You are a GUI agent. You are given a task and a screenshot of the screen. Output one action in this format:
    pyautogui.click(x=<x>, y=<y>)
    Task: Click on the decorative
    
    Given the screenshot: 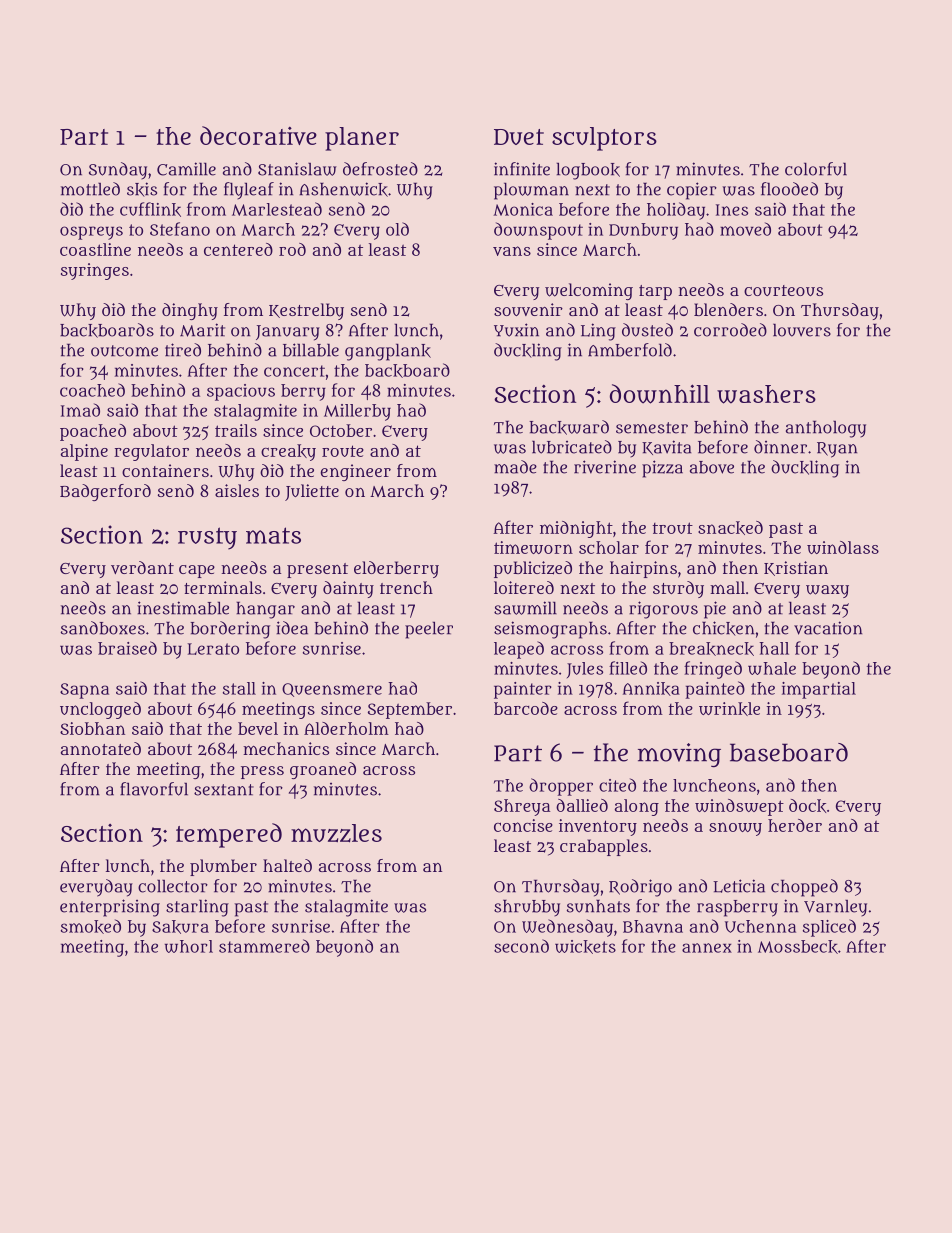 What is the action you would take?
    pyautogui.click(x=258, y=135)
